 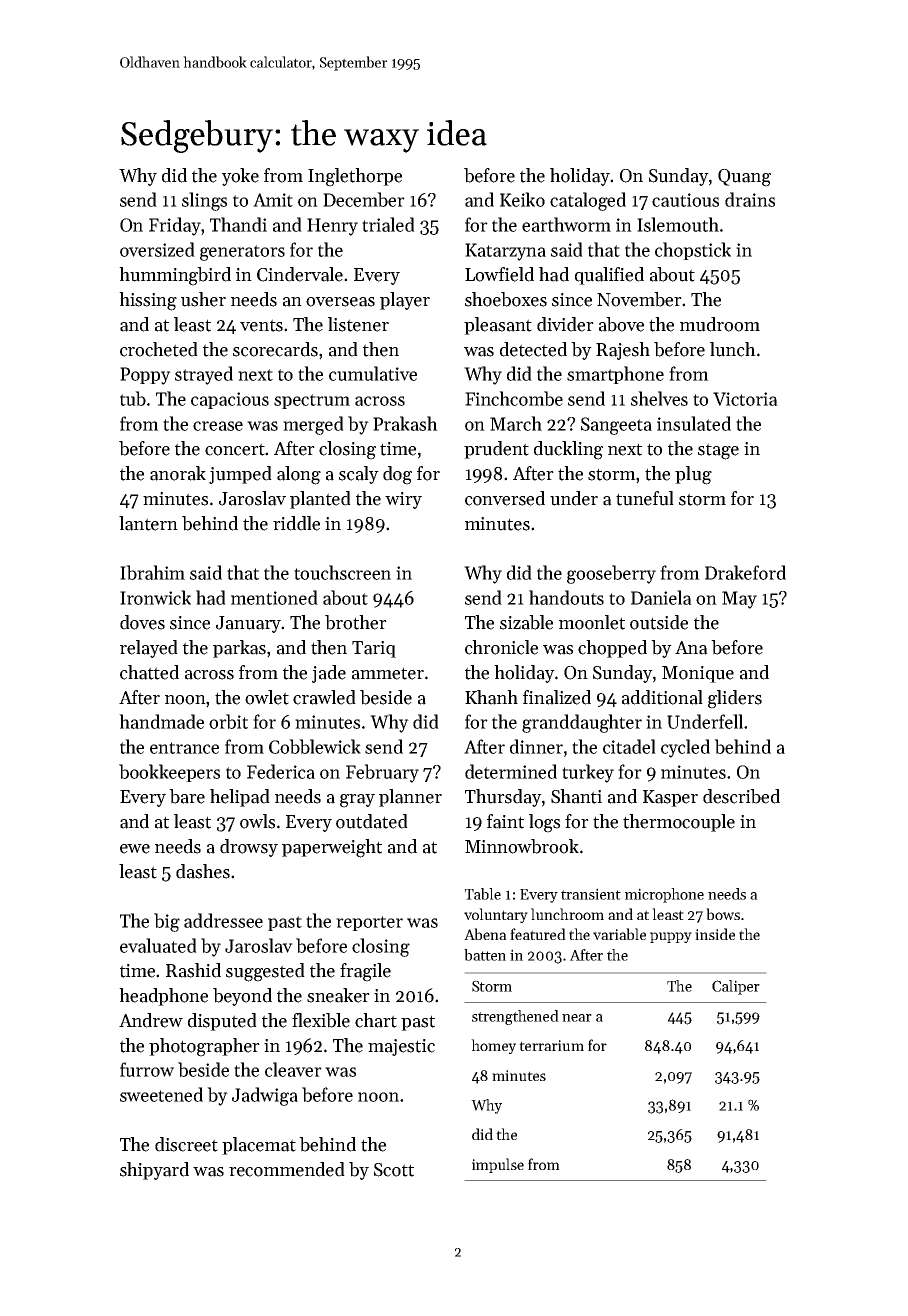 What do you see at coordinates (582, 723) in the image?
I see `granddaughter` at bounding box center [582, 723].
